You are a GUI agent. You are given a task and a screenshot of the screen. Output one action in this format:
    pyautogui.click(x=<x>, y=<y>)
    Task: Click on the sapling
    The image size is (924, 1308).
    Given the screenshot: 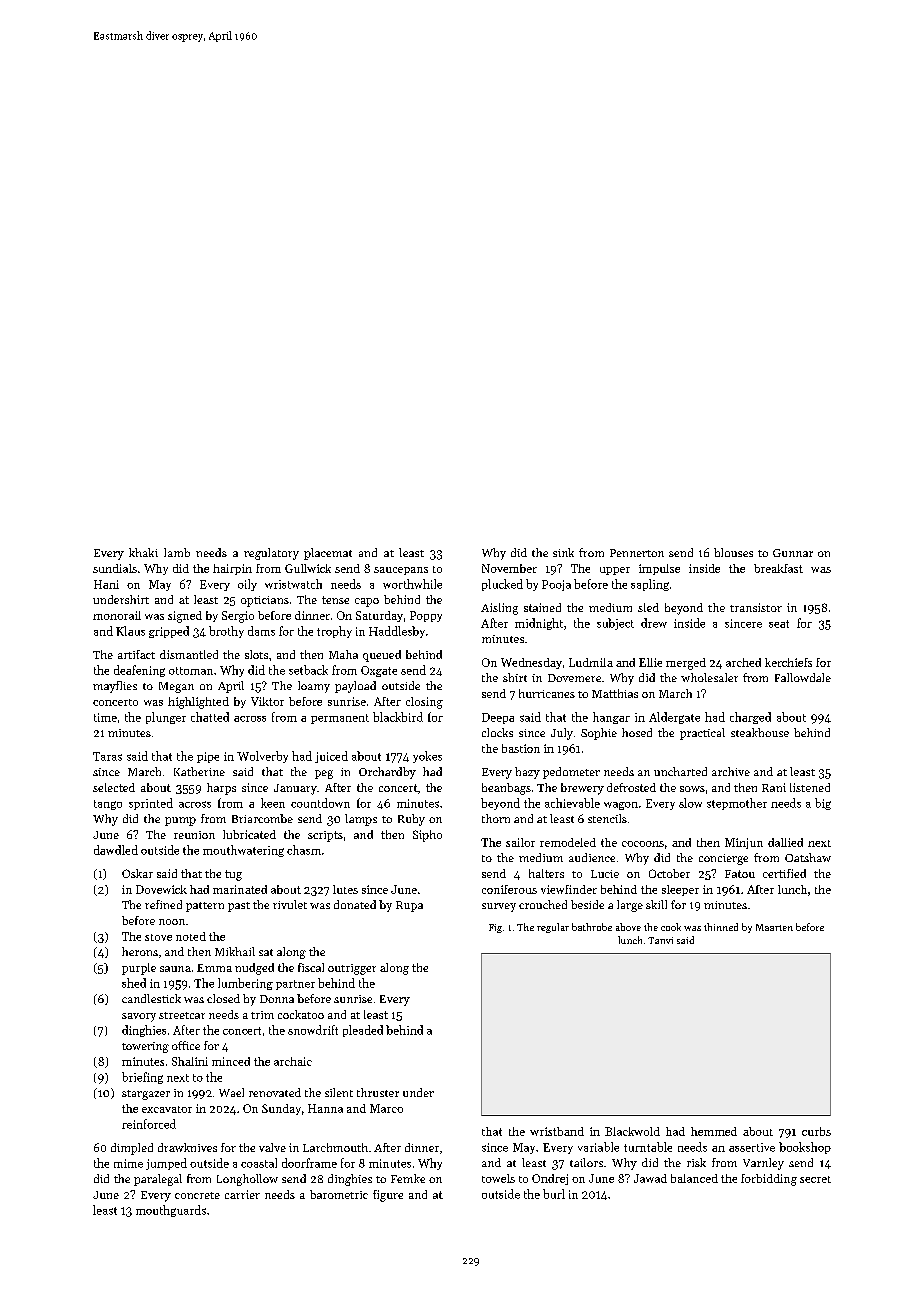 What is the action you would take?
    pyautogui.click(x=650, y=585)
